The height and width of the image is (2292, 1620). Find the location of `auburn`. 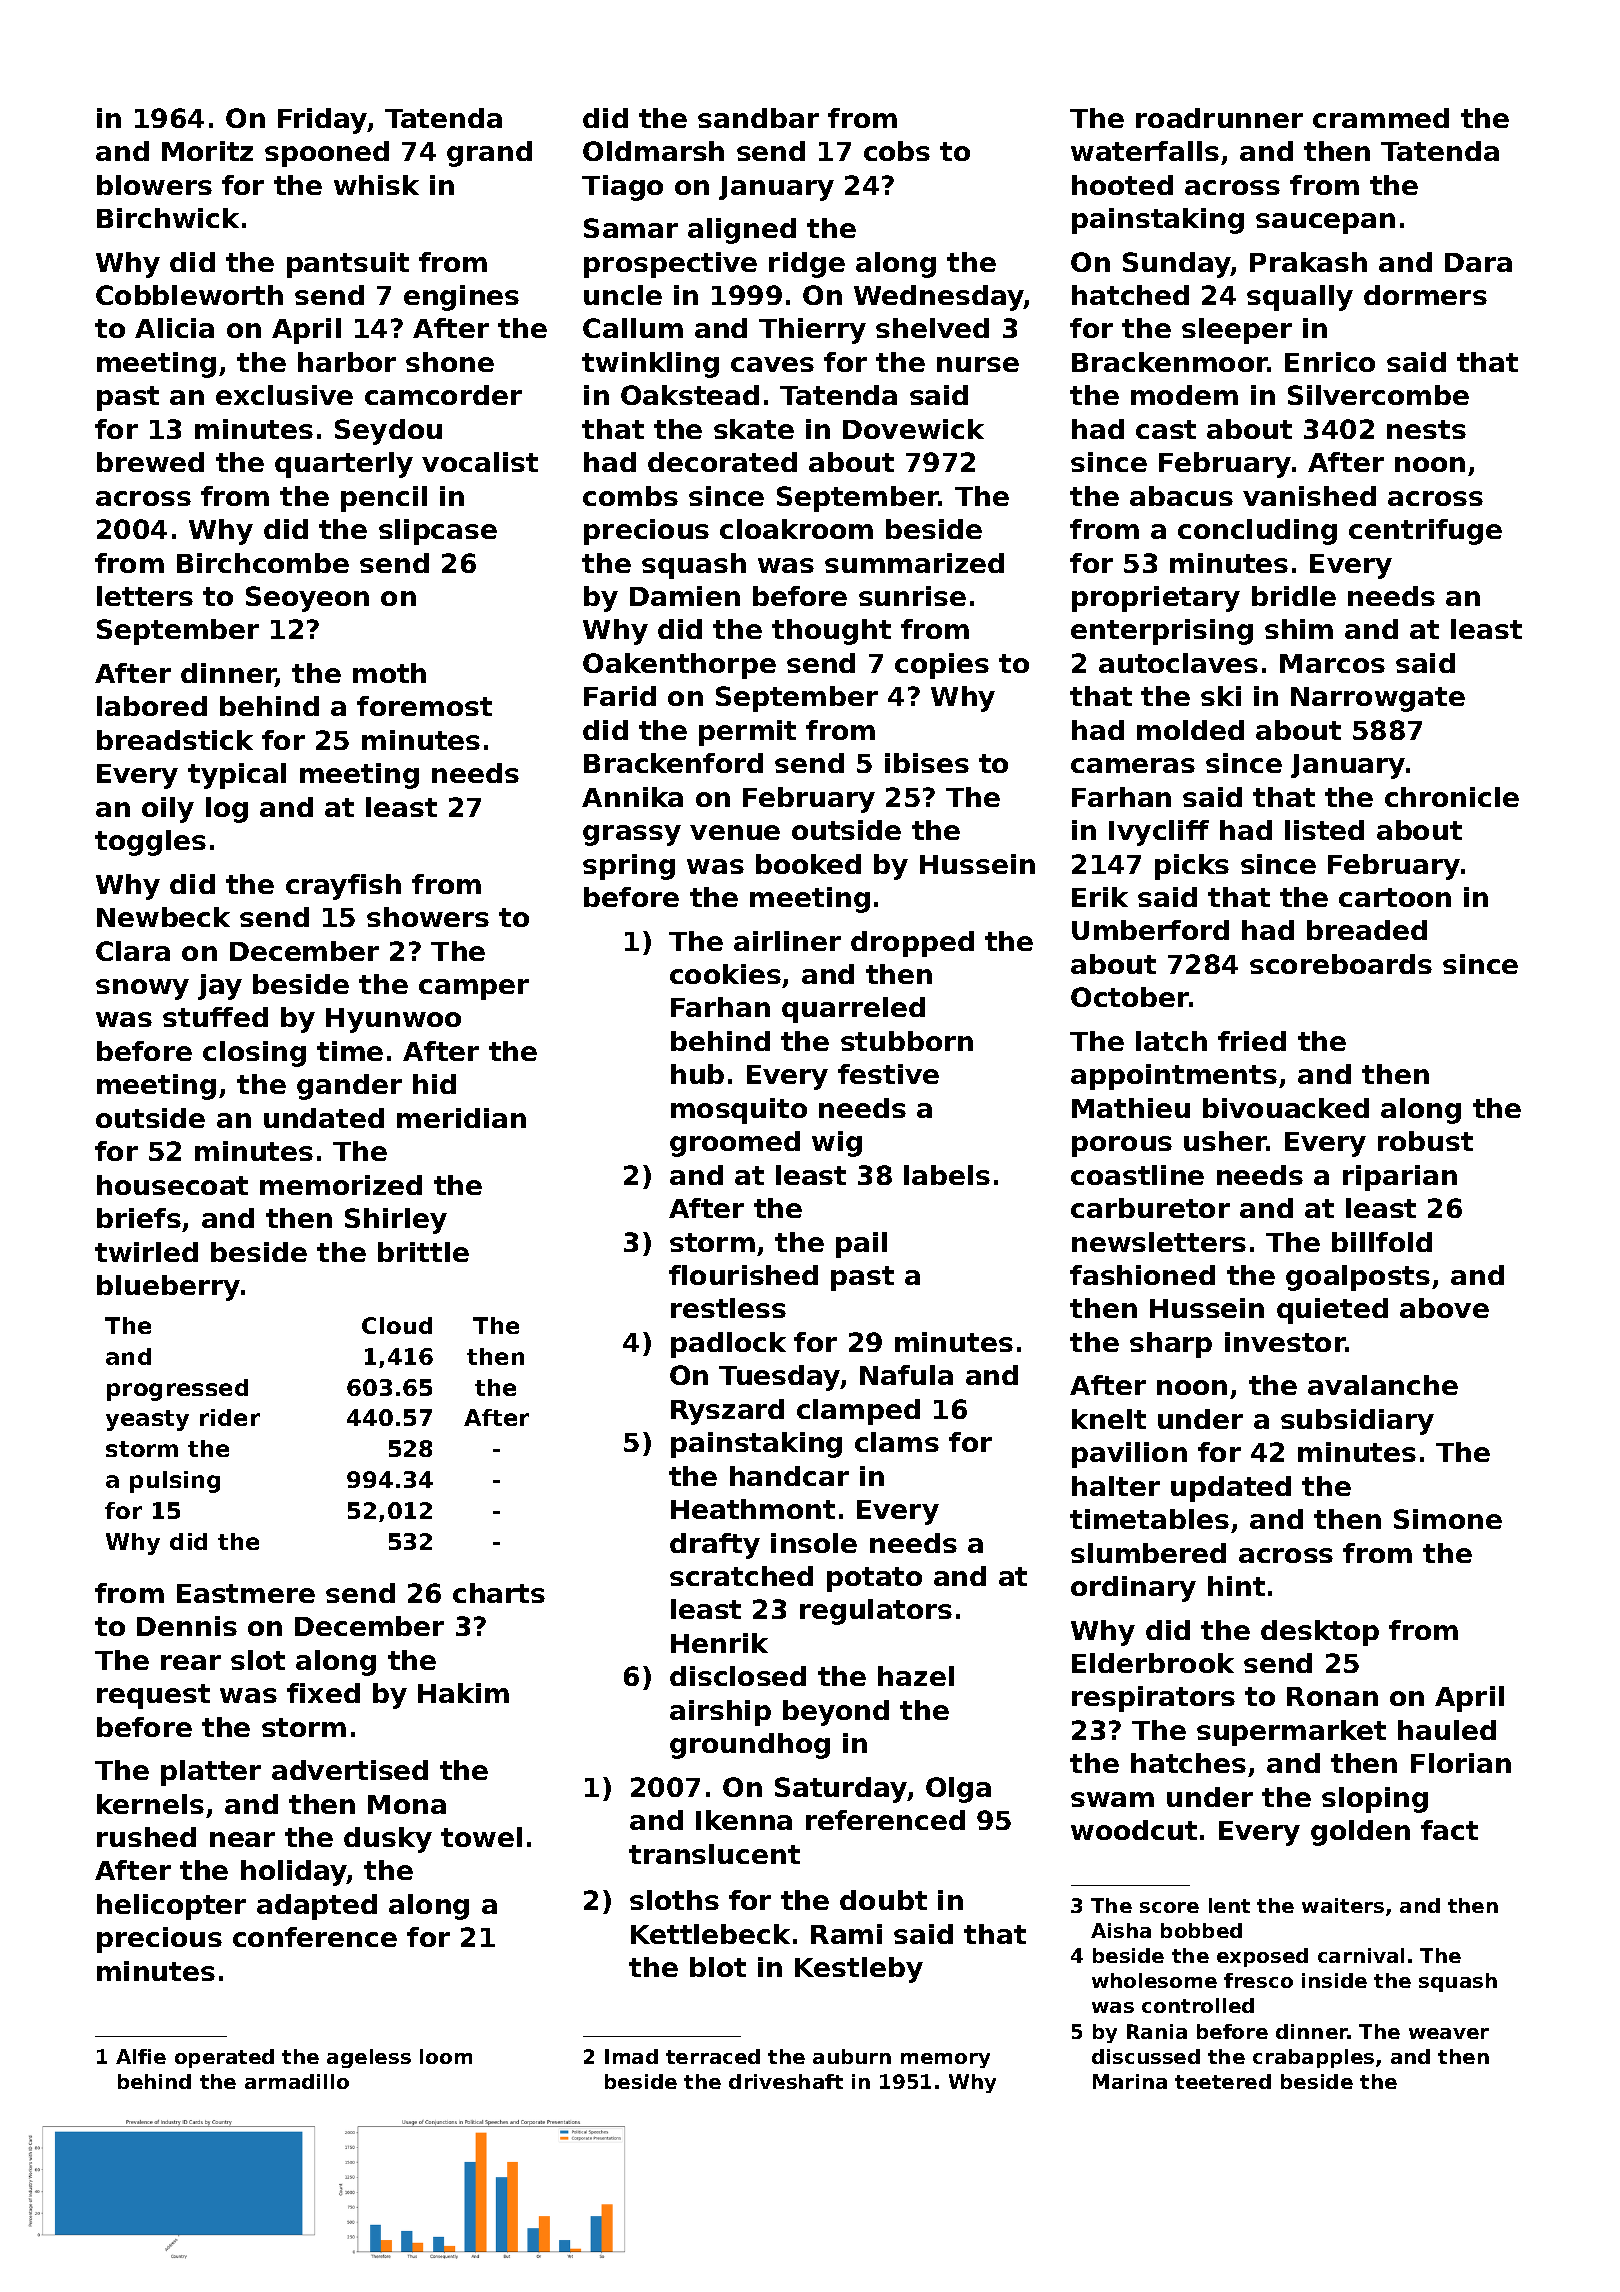

auburn is located at coordinates (852, 2056).
